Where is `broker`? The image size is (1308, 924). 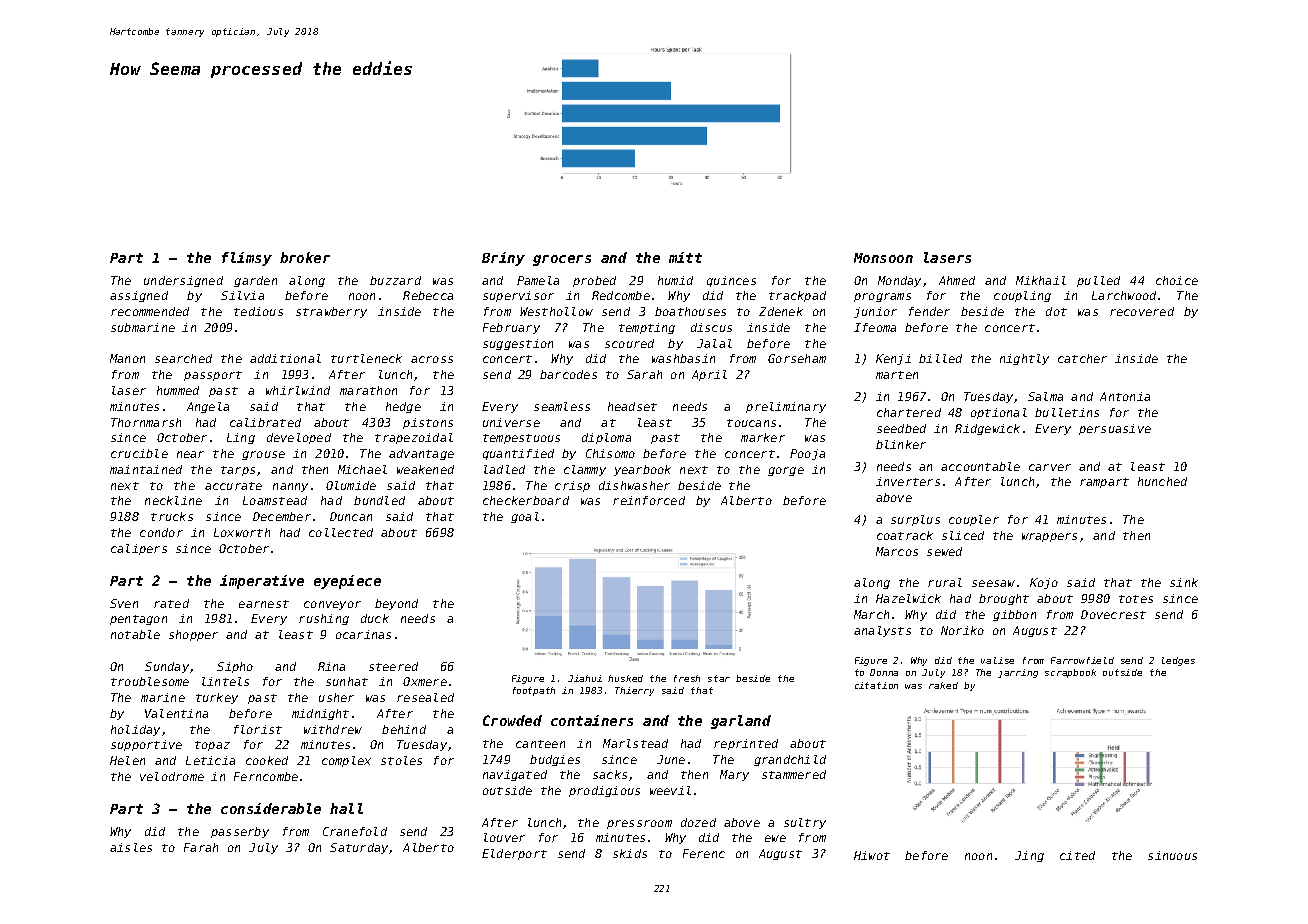 broker is located at coordinates (305, 257).
